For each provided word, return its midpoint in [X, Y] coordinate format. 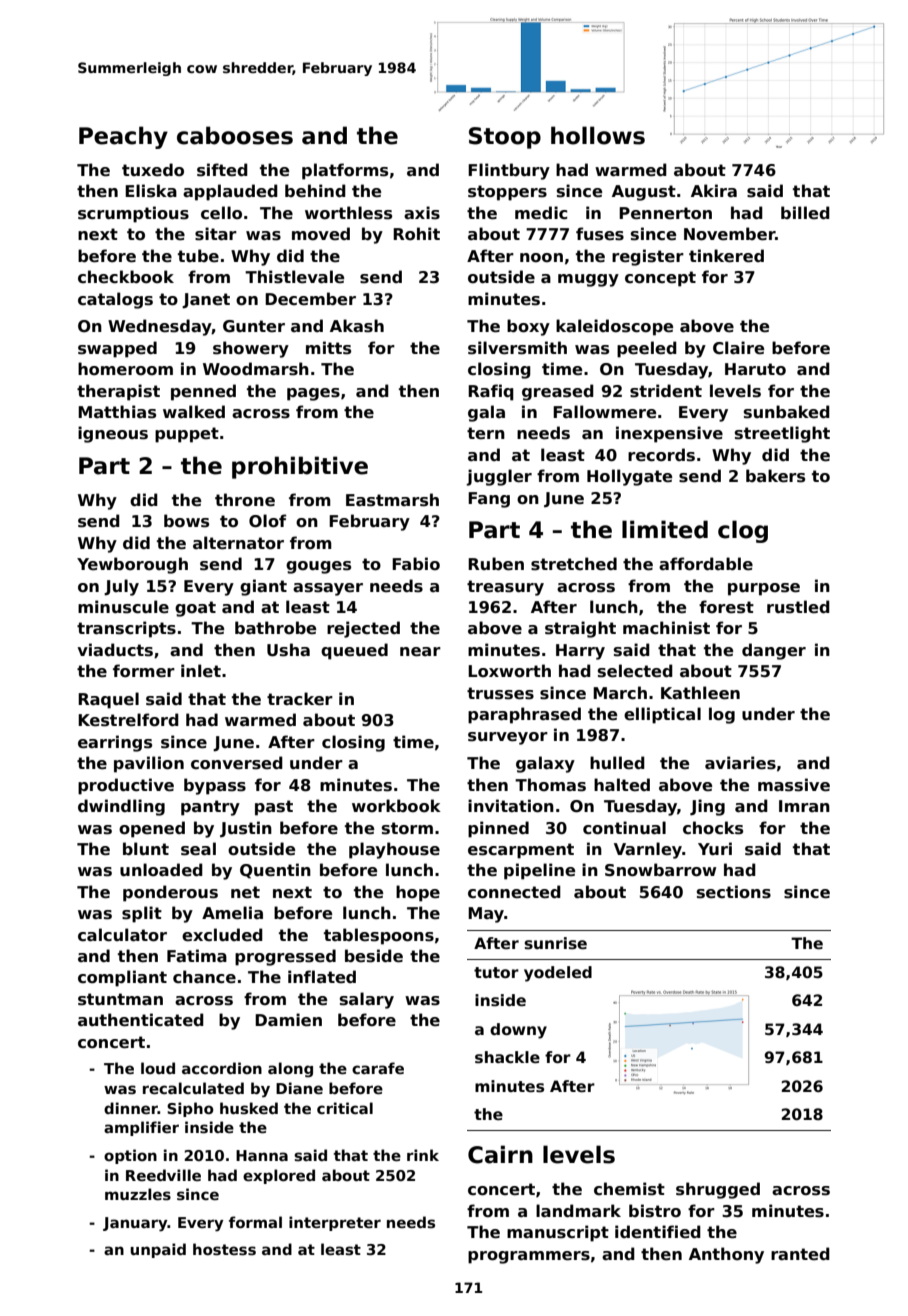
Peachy [123, 137]
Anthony [726, 1255]
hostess [224, 1249]
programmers [529, 1257]
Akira [714, 190]
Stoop [505, 138]
